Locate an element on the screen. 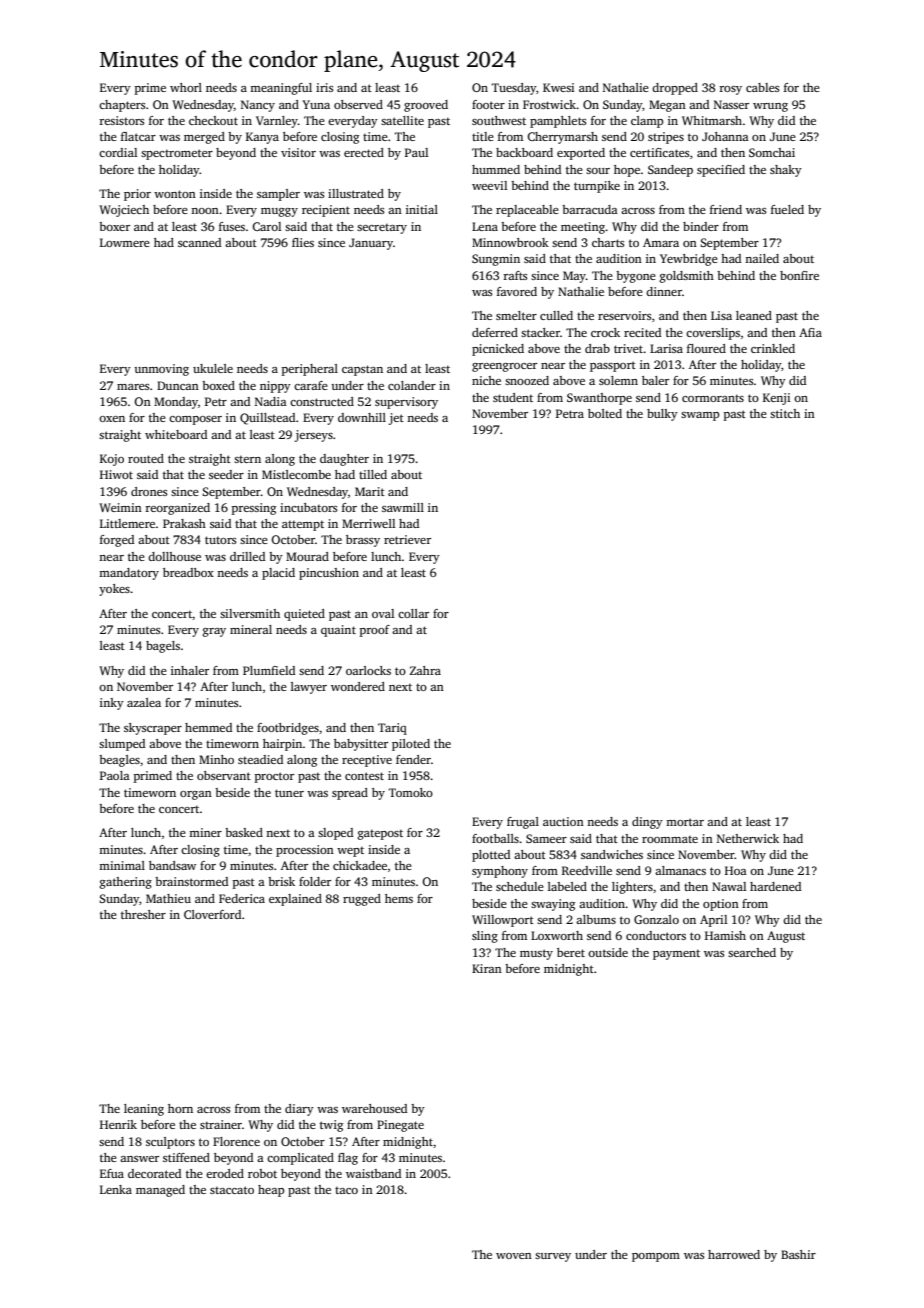 The image size is (924, 1308). mandatory is located at coordinates (129, 574).
